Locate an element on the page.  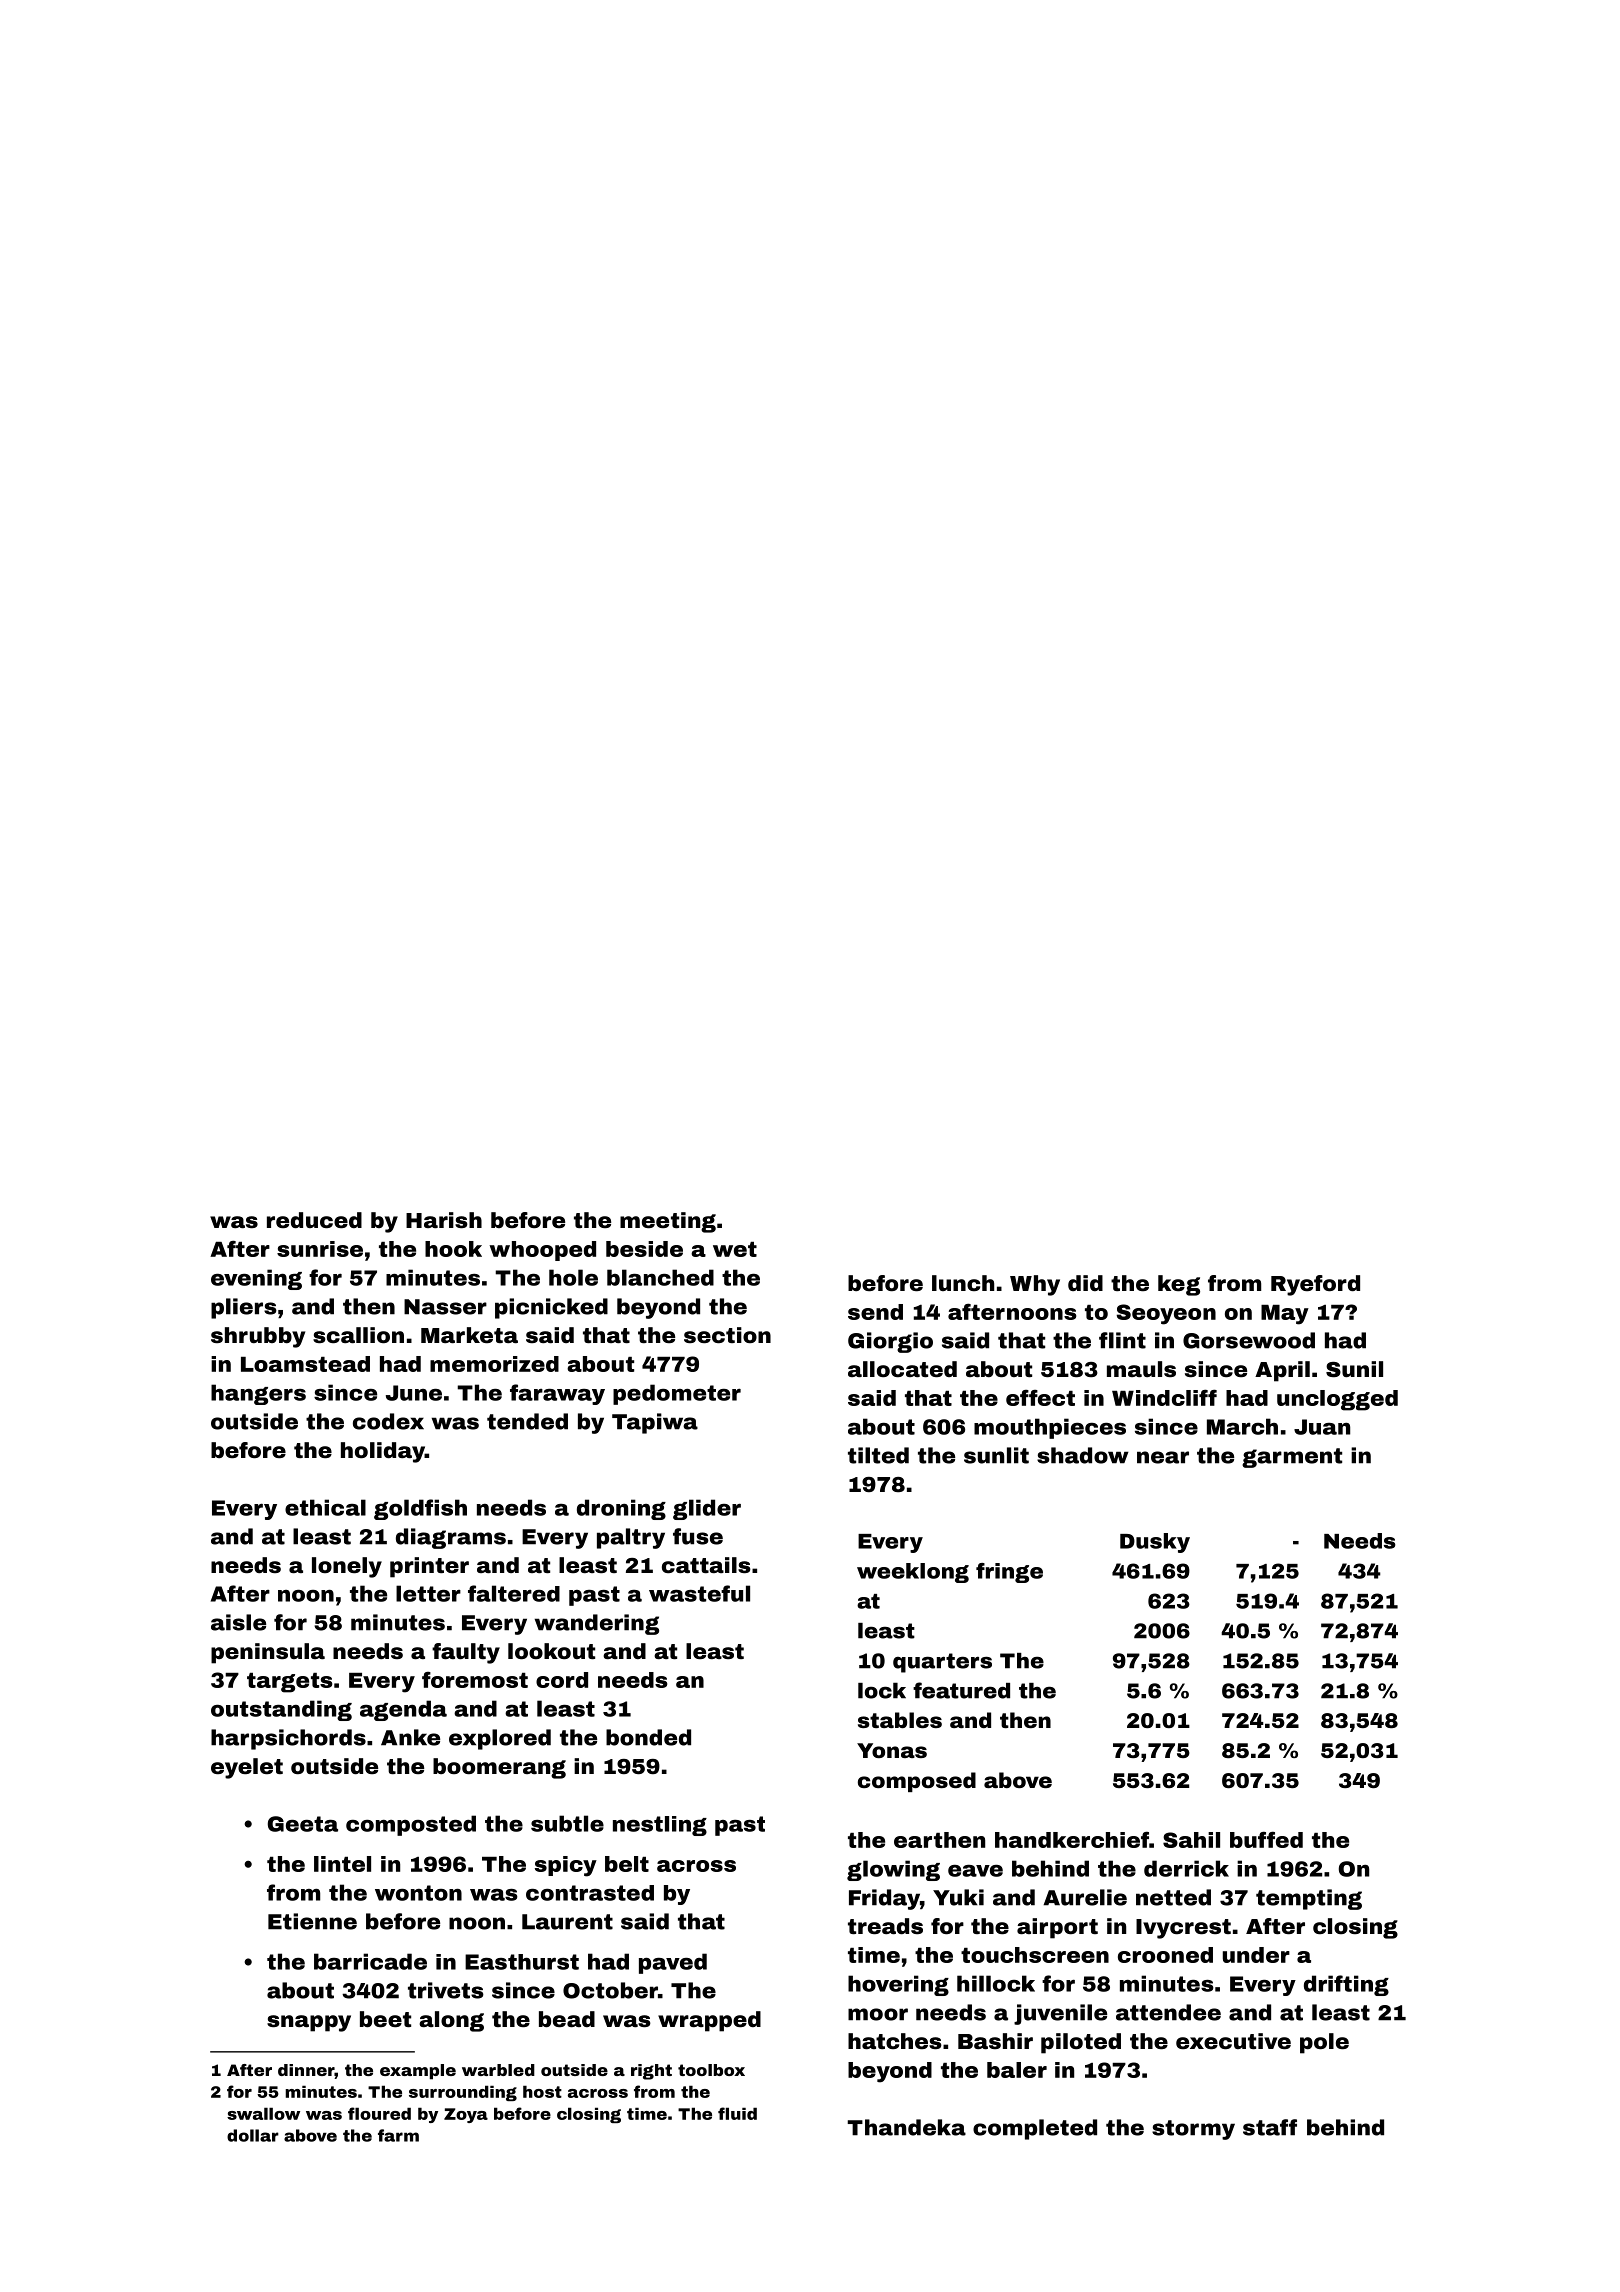
treads is located at coordinates (885, 1926).
